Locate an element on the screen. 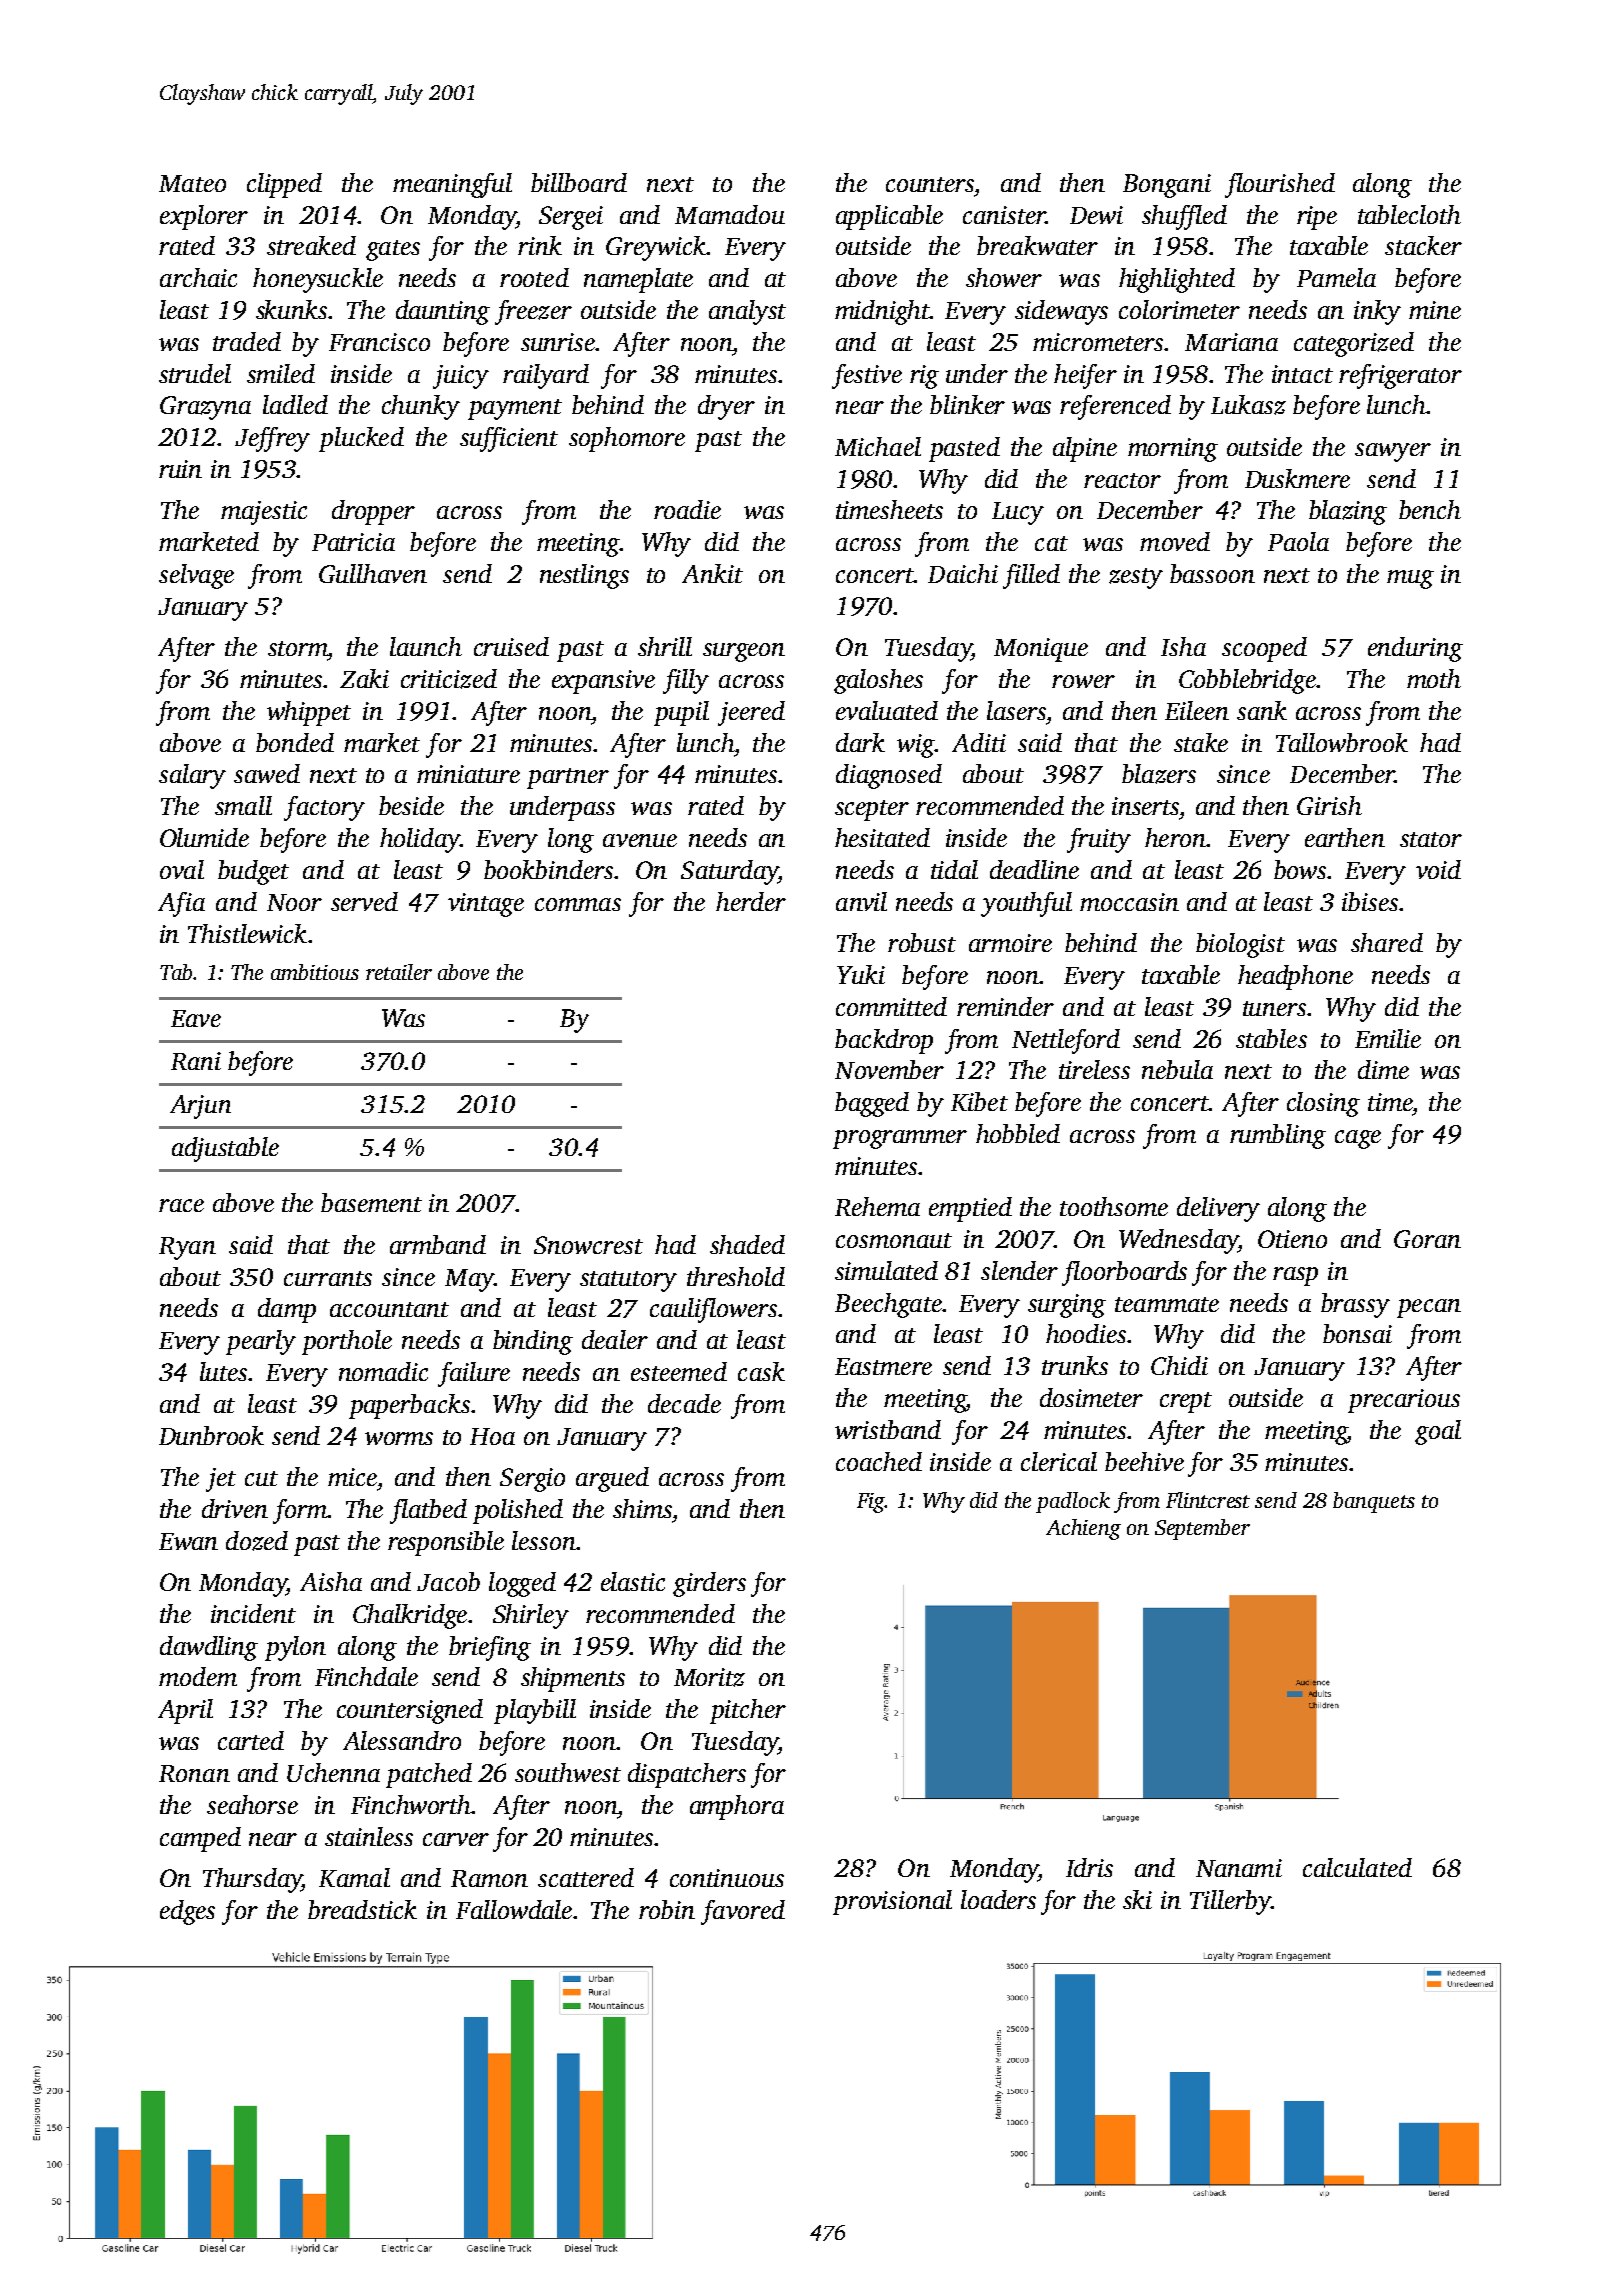  banquets is located at coordinates (1374, 1502).
